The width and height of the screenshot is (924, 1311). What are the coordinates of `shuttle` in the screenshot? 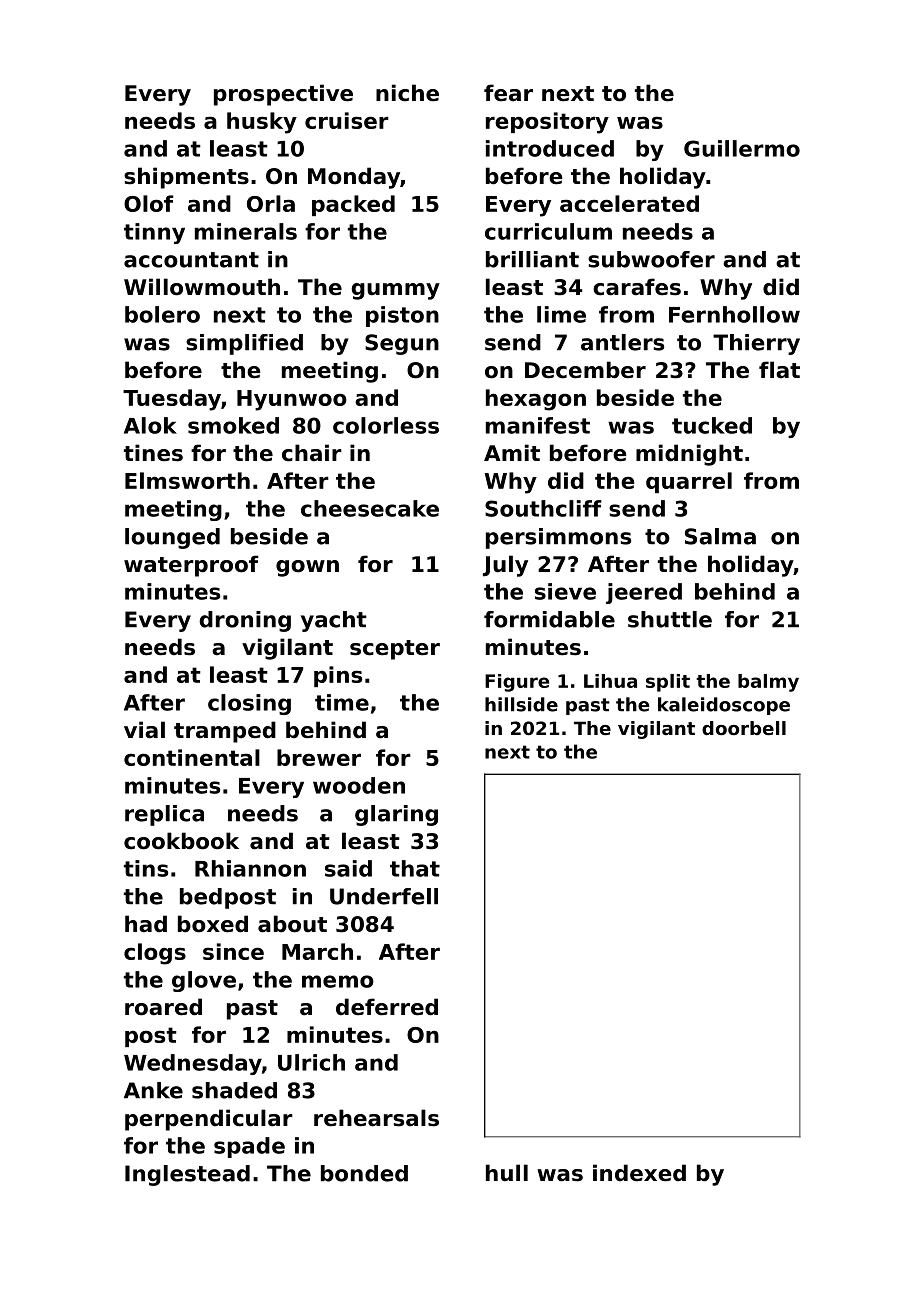 It's located at (670, 619).
